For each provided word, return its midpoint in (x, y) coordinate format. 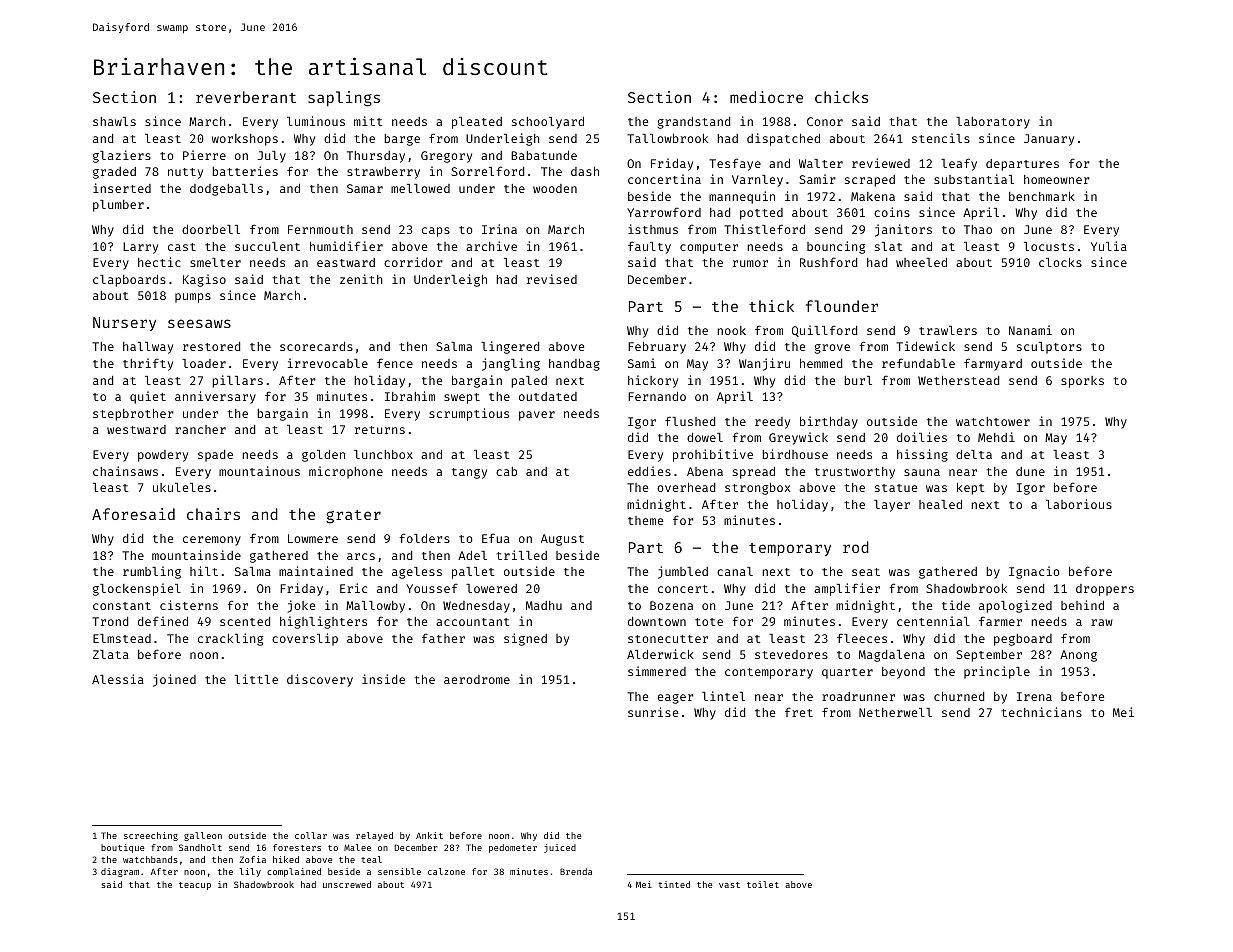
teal (371, 859)
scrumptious (469, 414)
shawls (114, 121)
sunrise (653, 712)
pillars (237, 381)
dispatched (783, 139)
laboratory (993, 123)
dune (1030, 471)
